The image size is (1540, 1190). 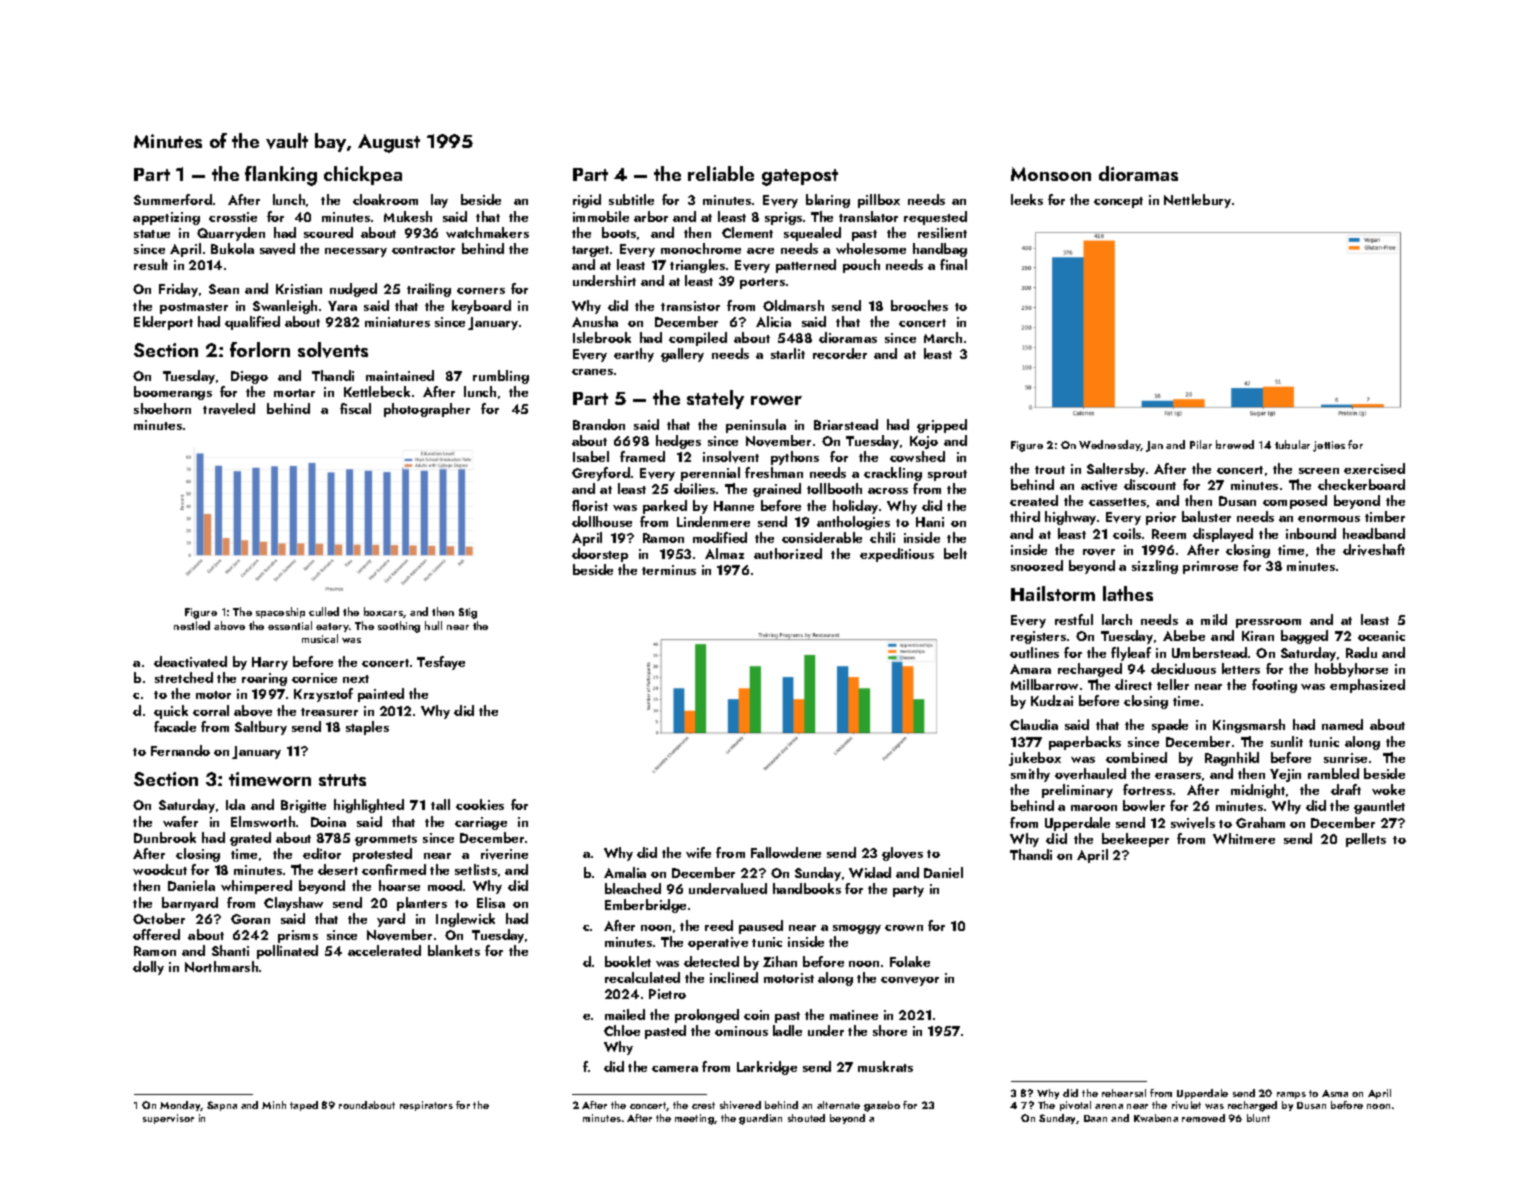 I want to click on Emberbridge, so click(x=645, y=906).
